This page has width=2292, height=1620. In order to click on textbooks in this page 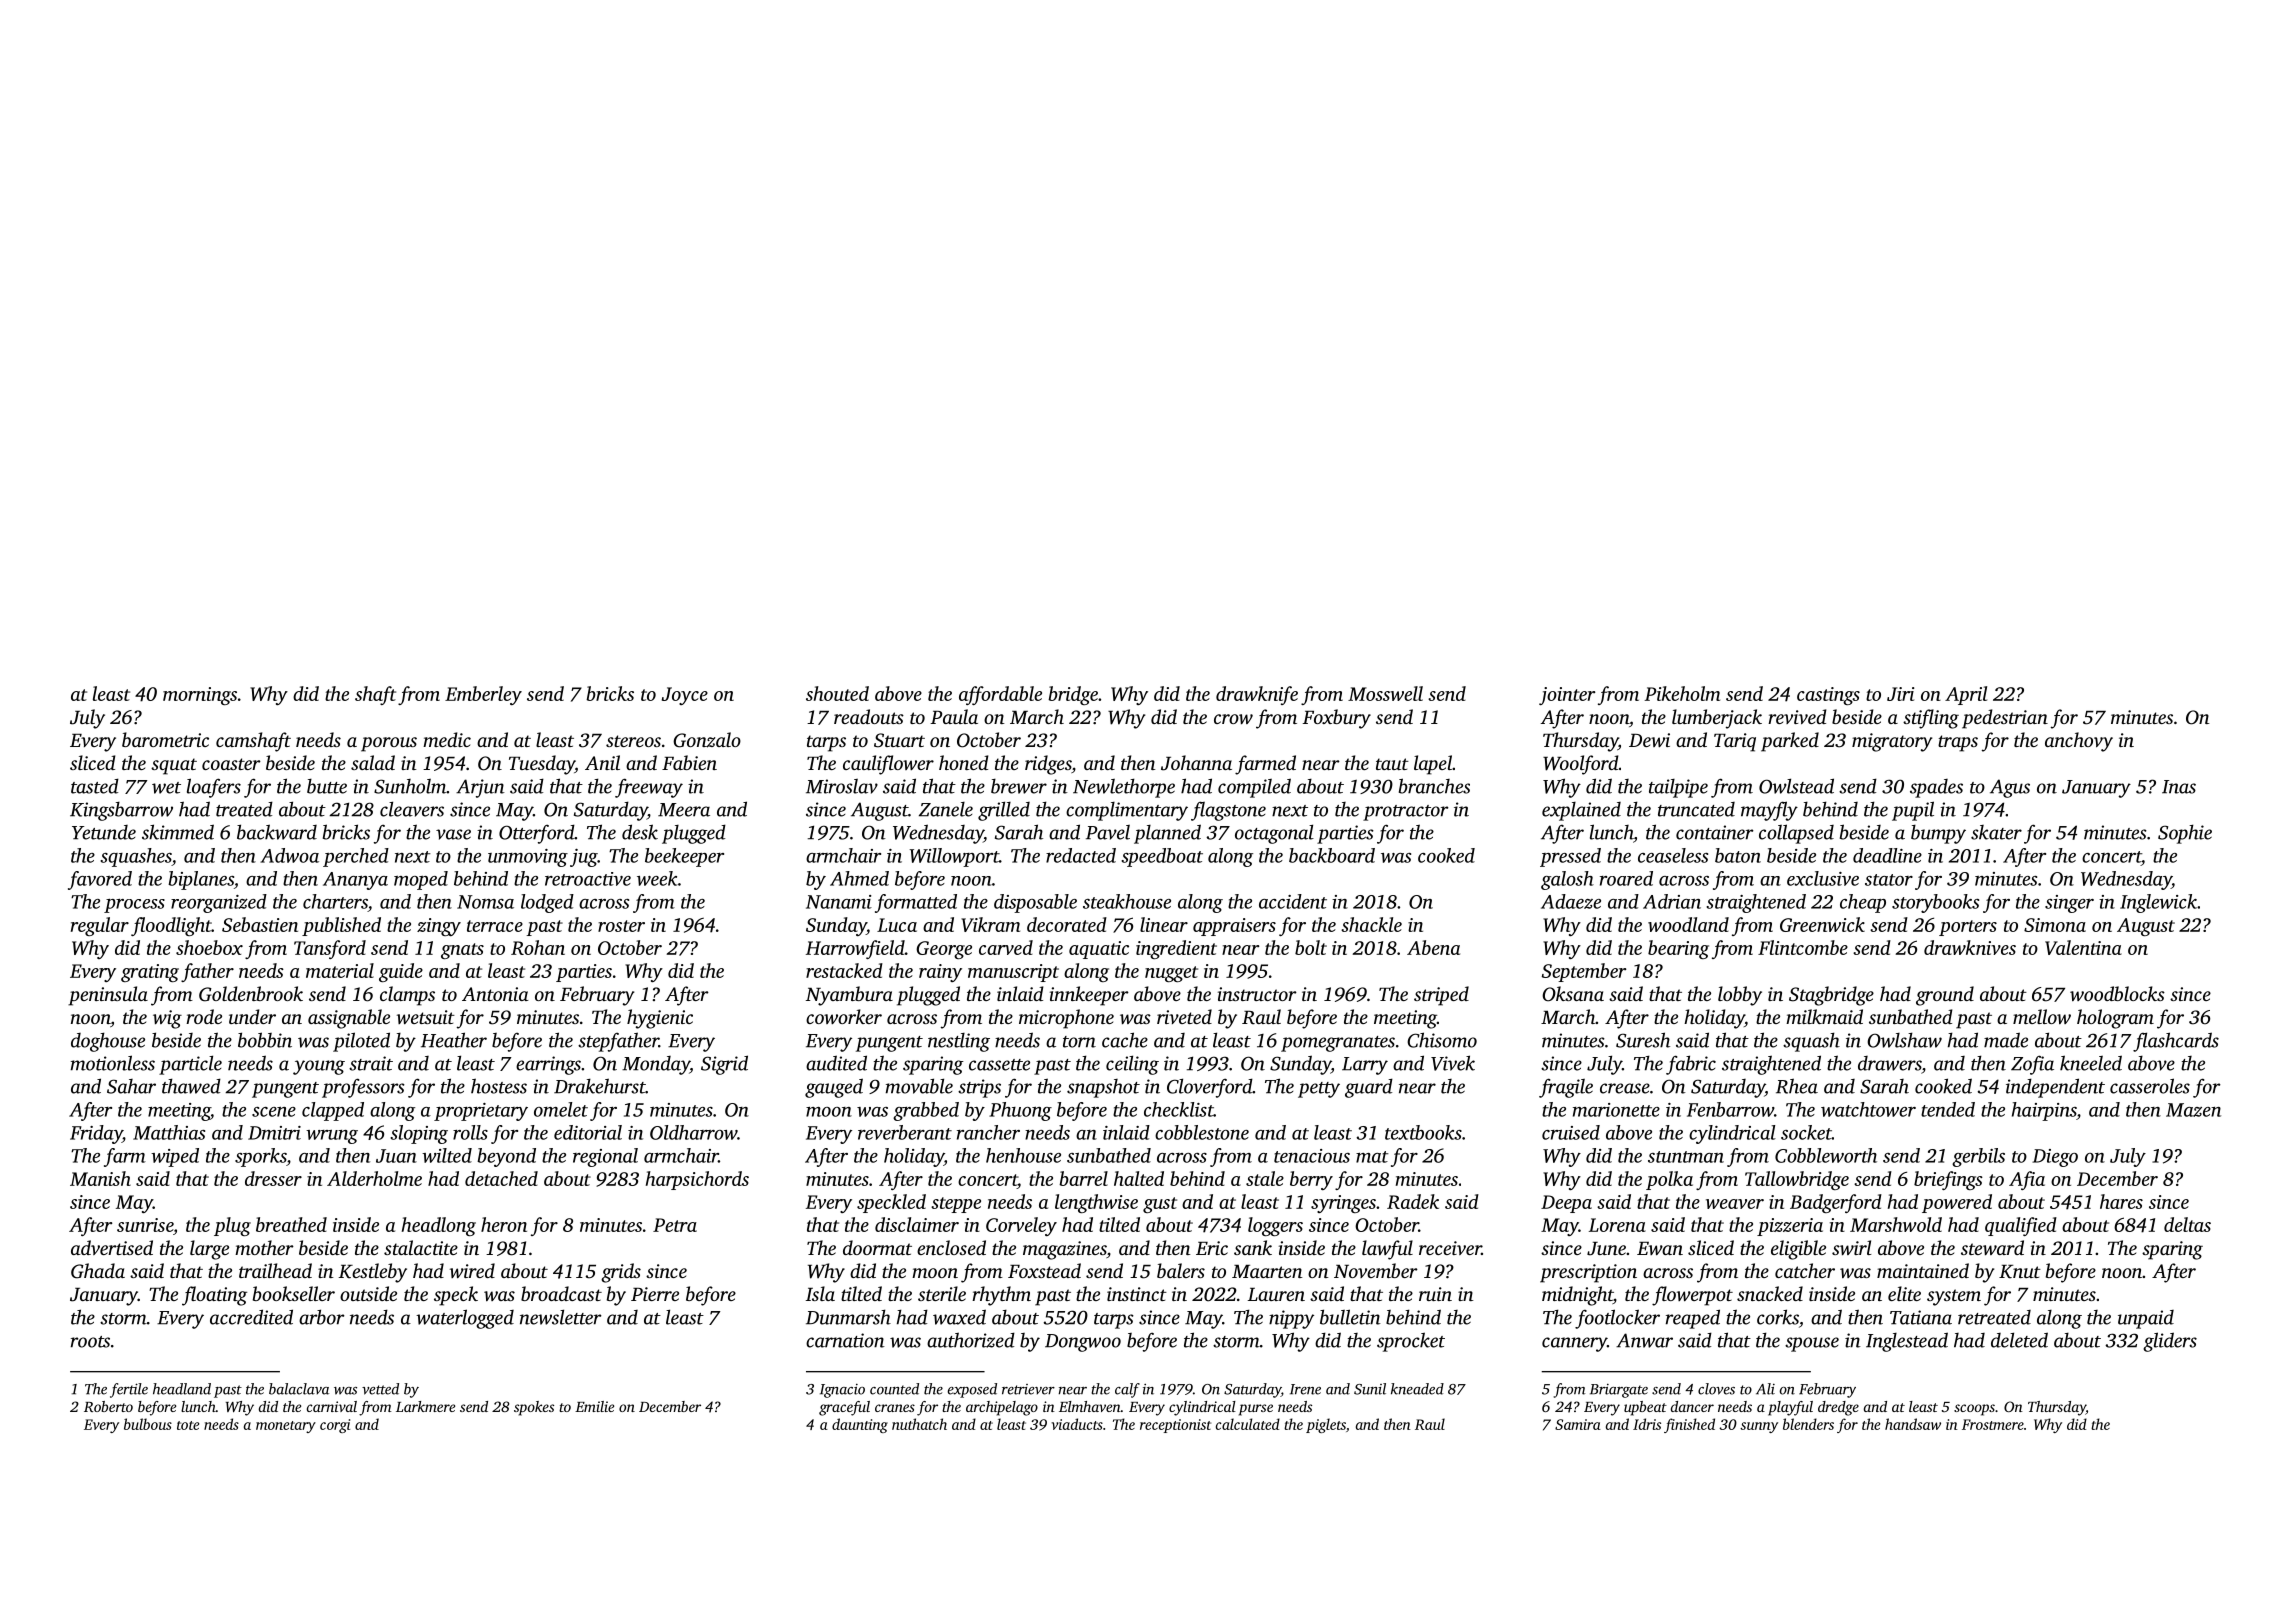, I will do `click(1423, 1132)`.
